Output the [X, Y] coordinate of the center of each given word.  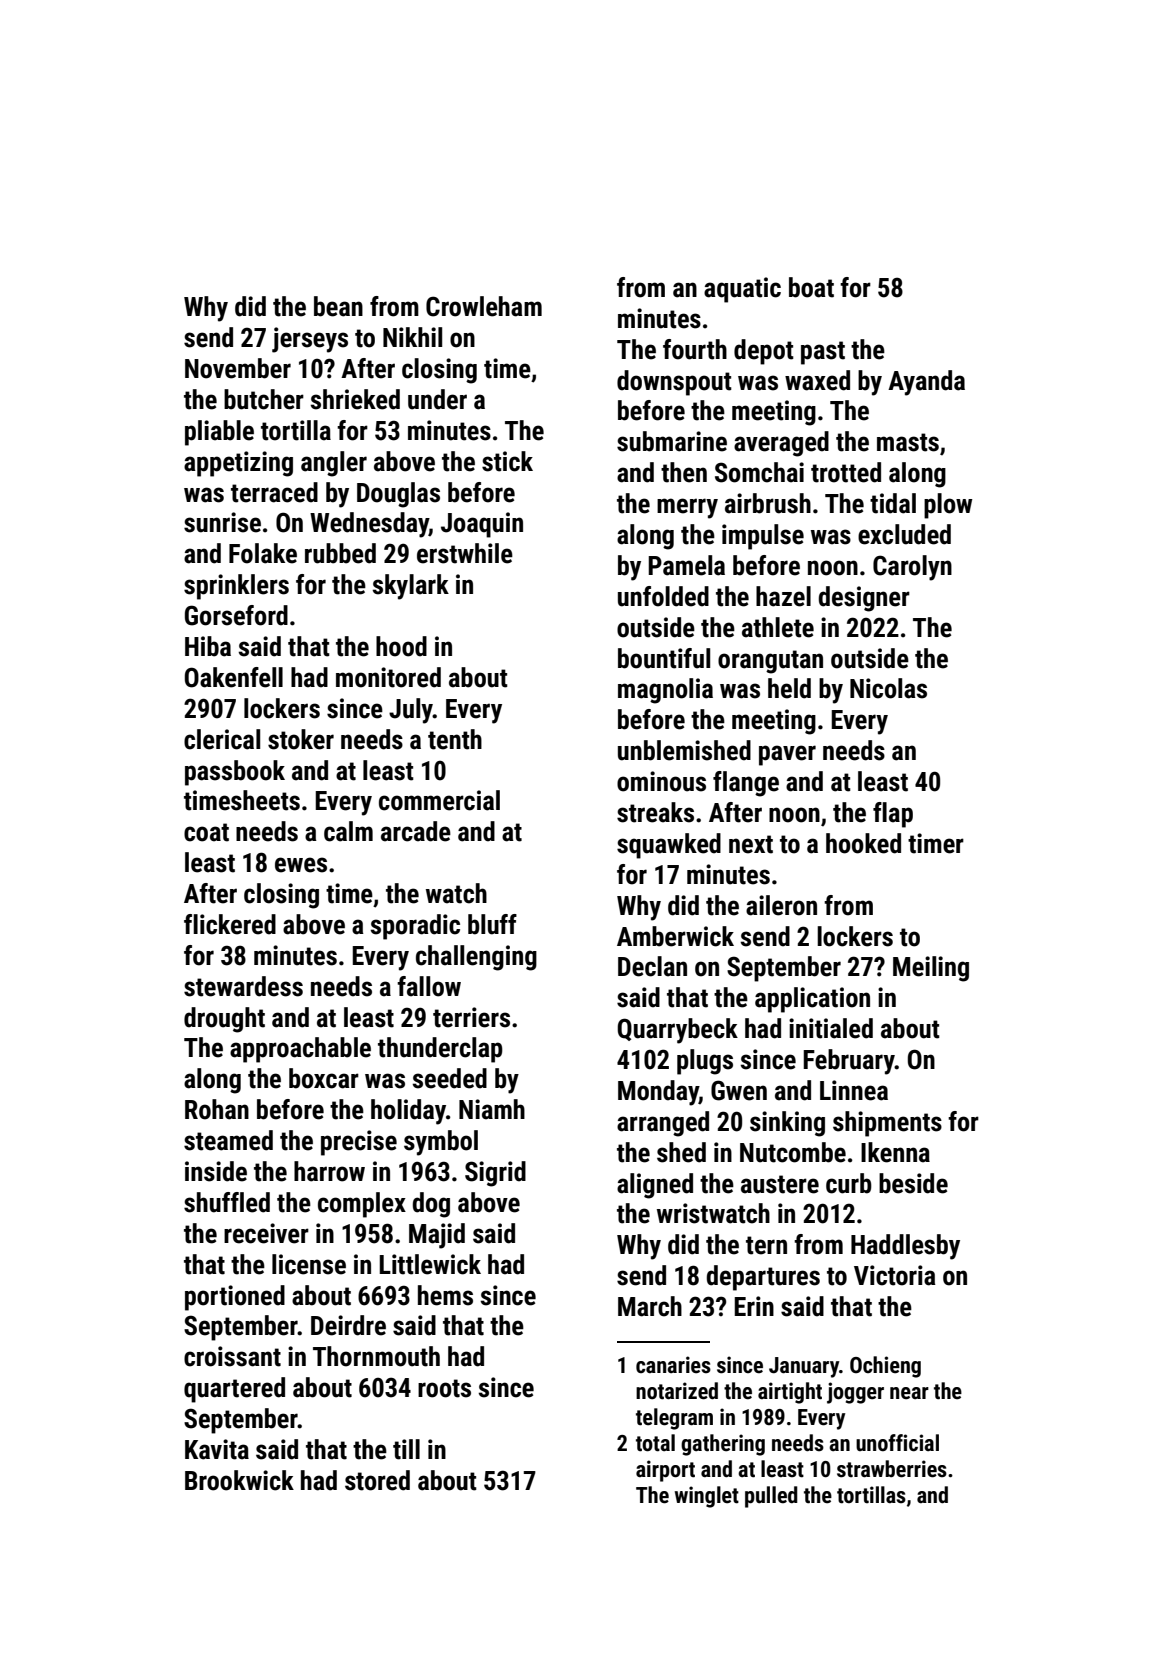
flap [893, 815]
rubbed [340, 553]
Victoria [895, 1275]
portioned [235, 1298]
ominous [661, 781]
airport [665, 1471]
